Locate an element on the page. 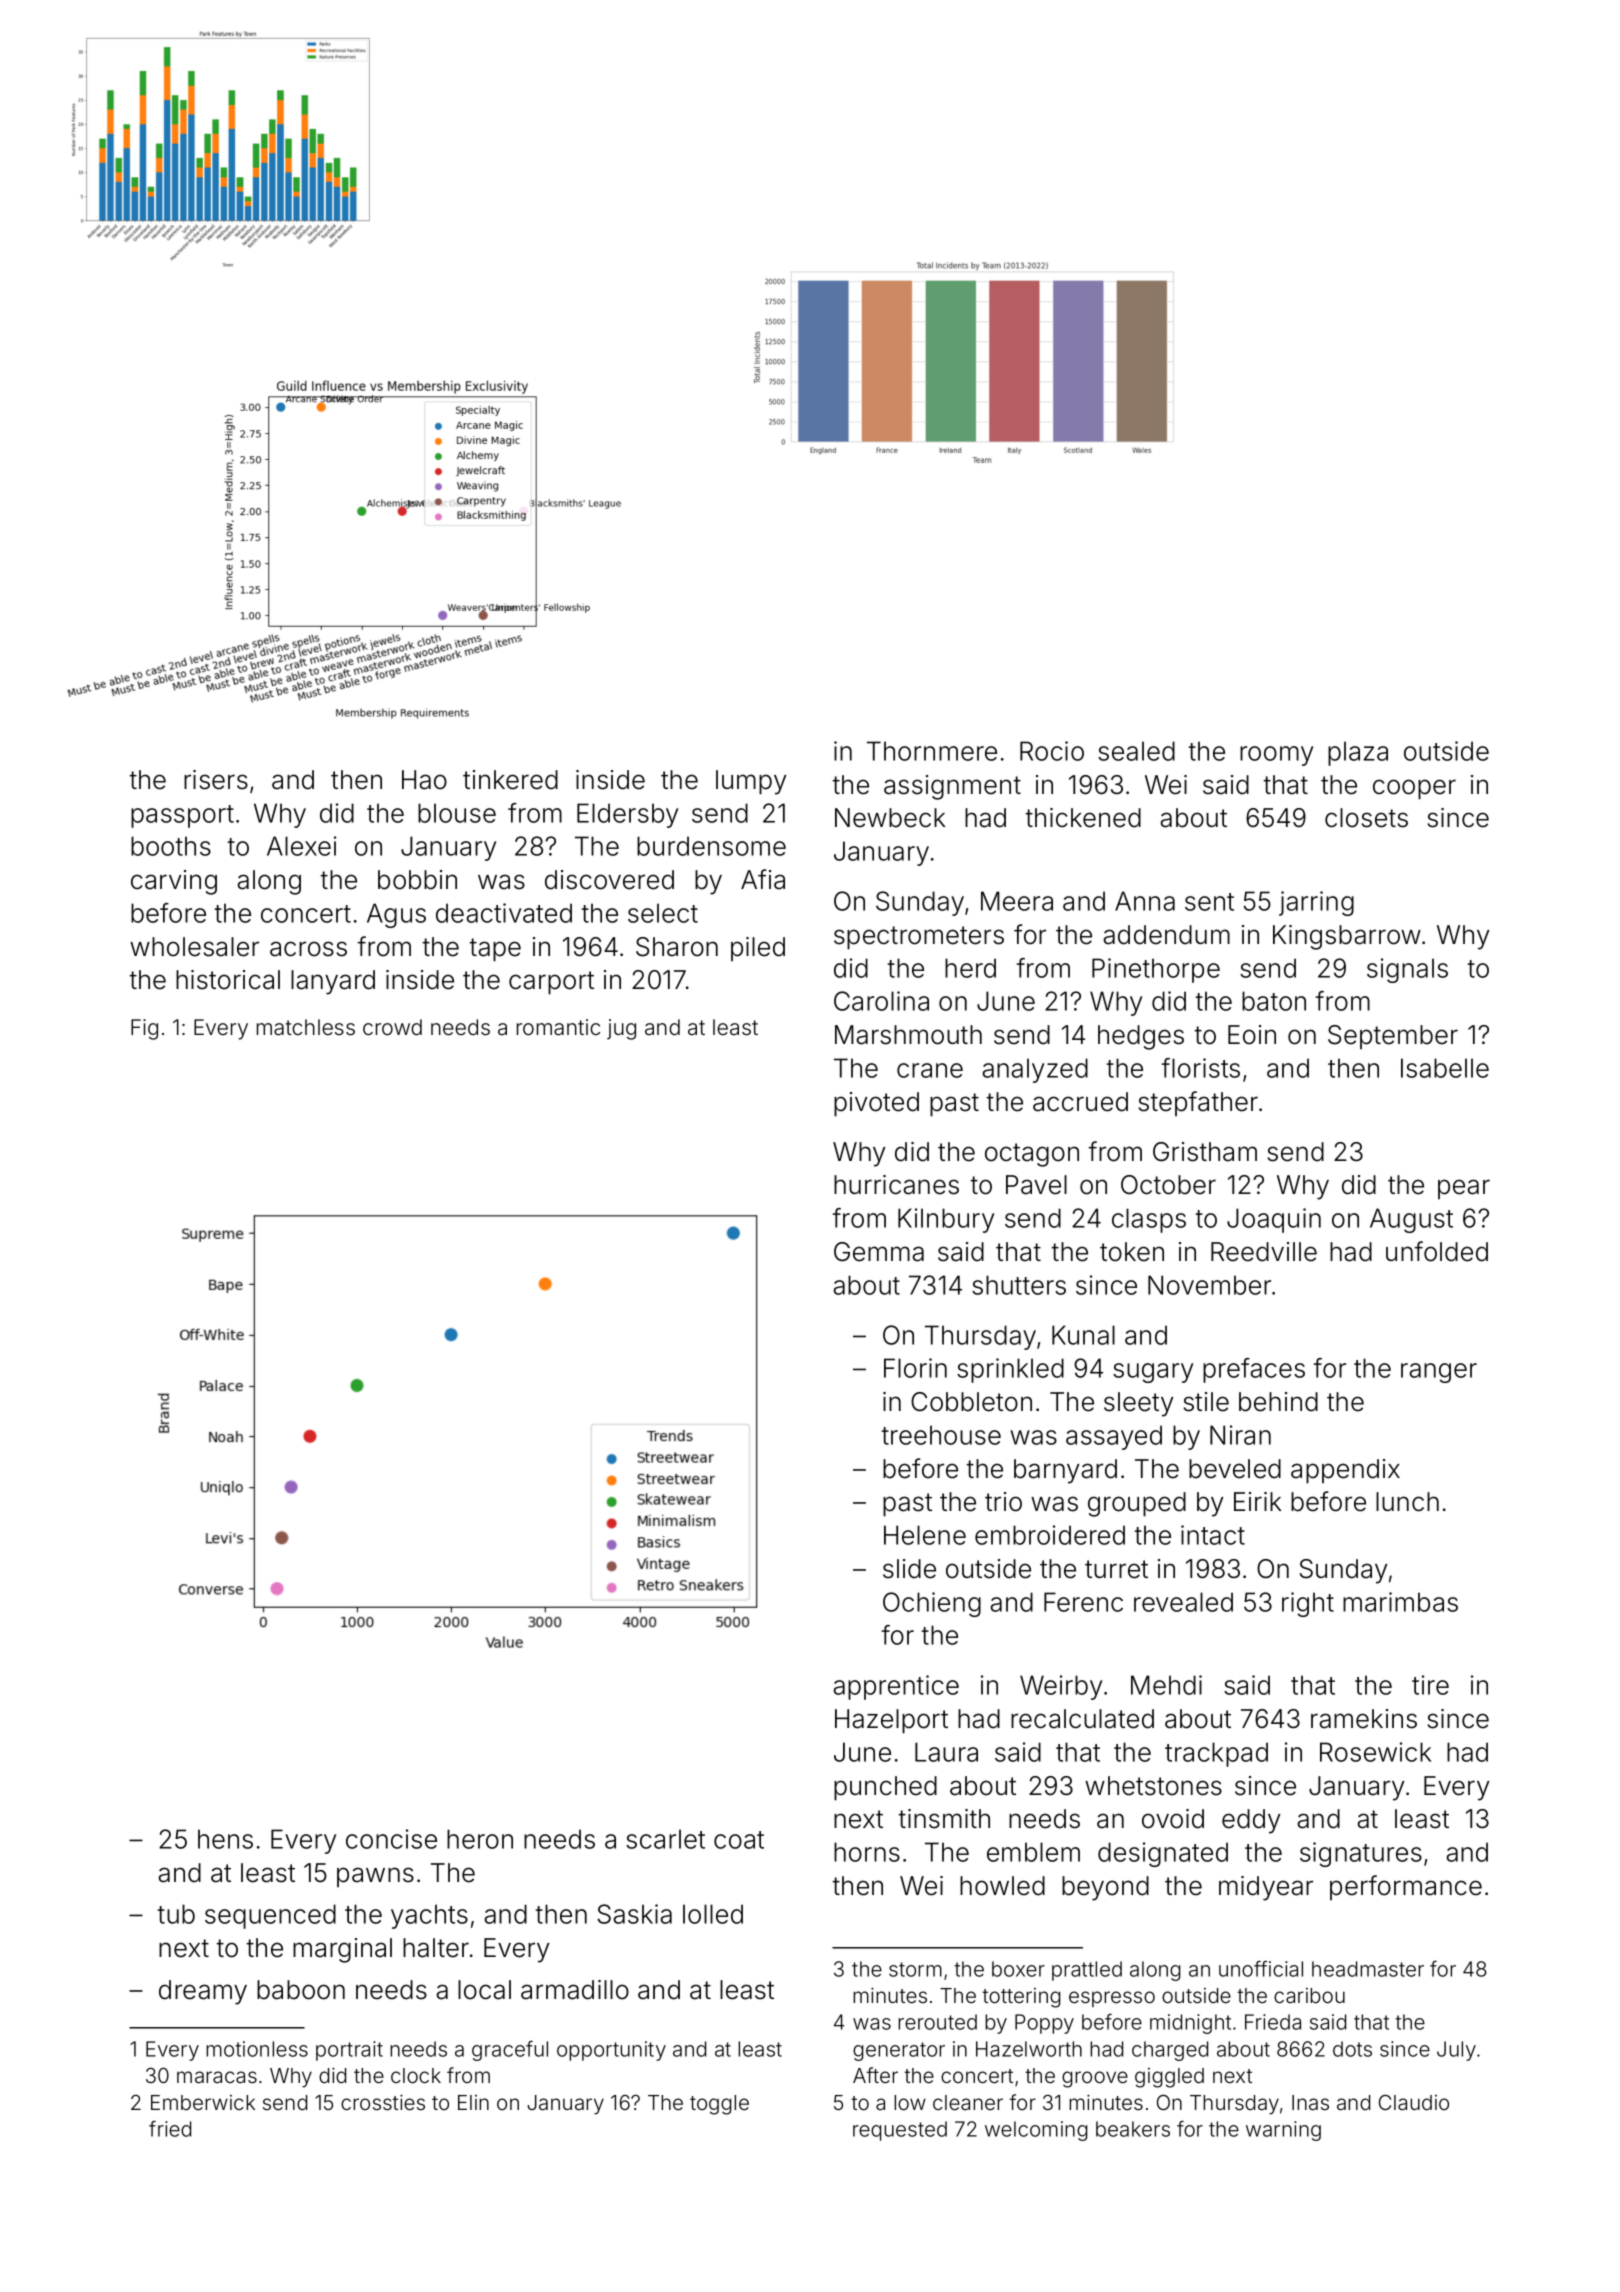  plaza is located at coordinates (1358, 753).
